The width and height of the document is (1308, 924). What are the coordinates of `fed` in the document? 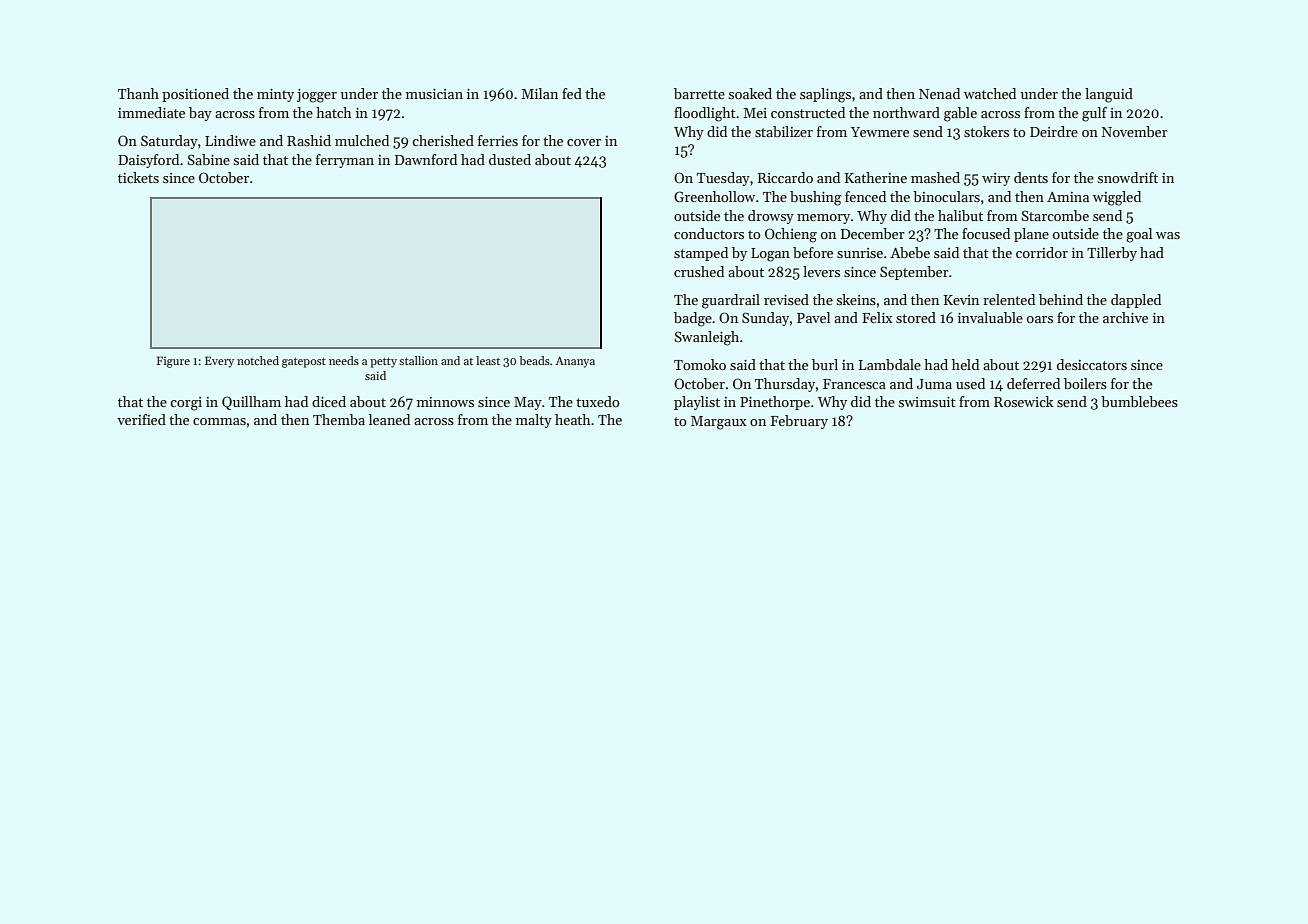 It's located at (572, 93).
